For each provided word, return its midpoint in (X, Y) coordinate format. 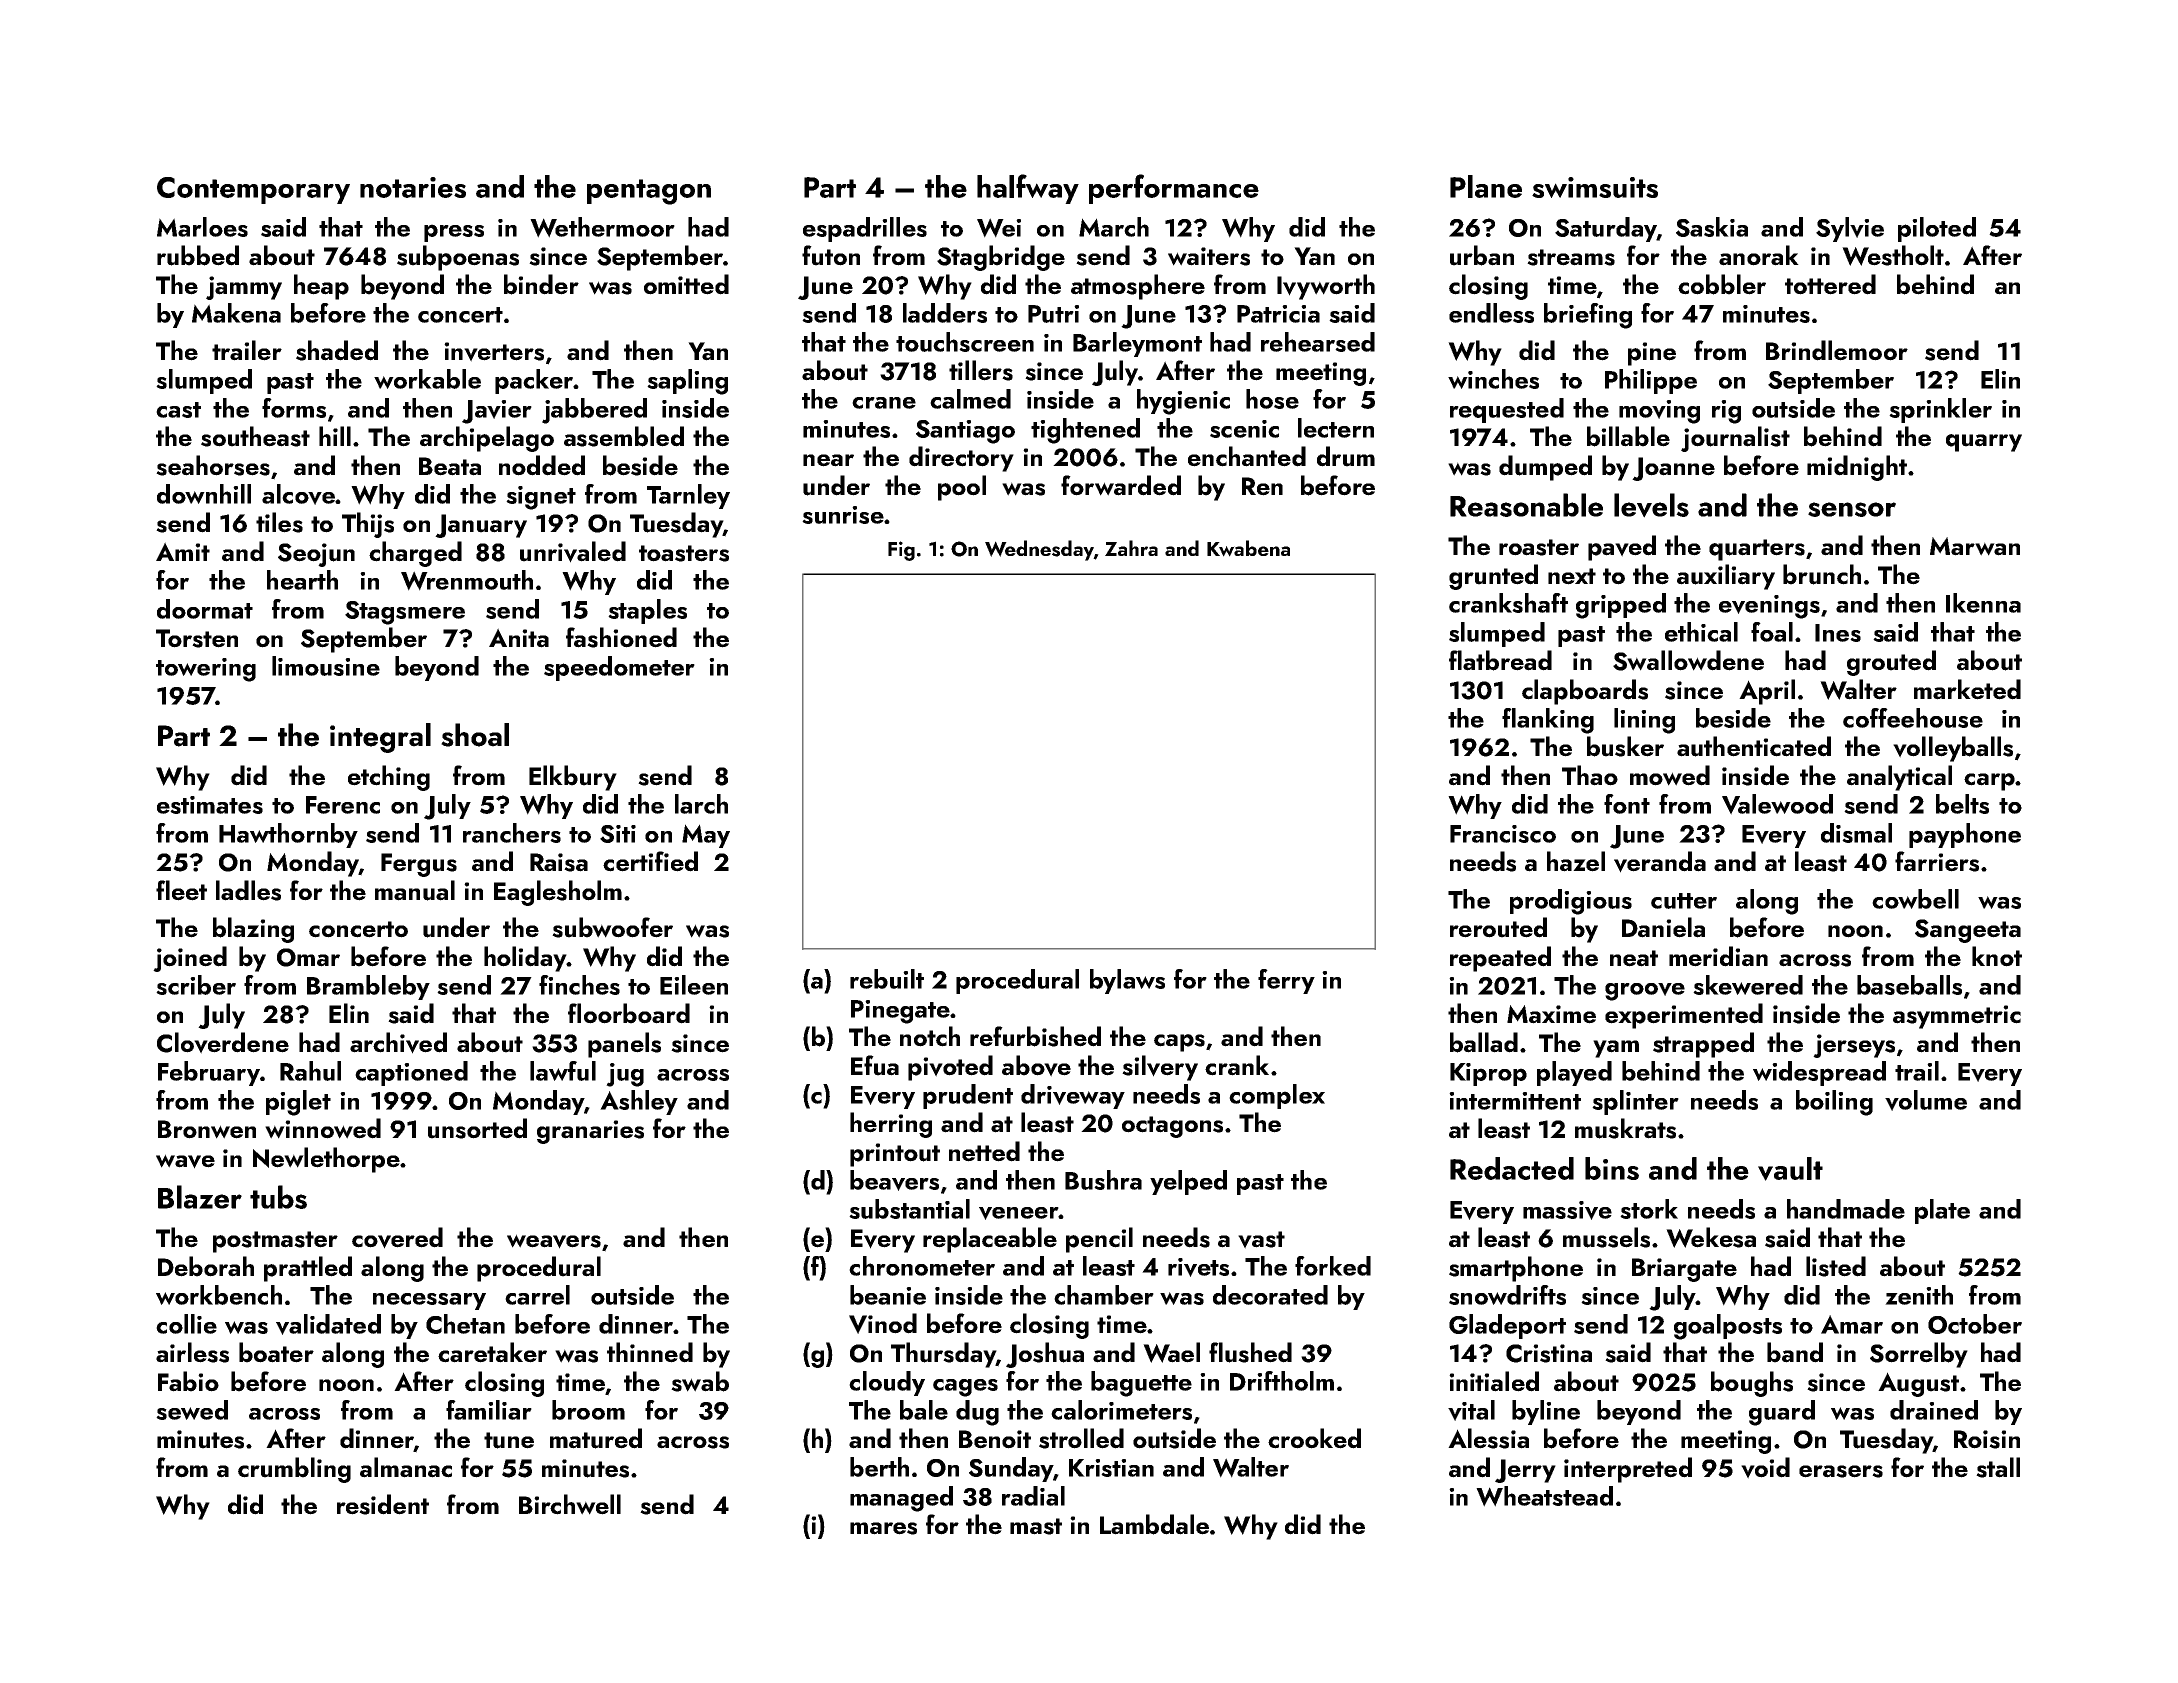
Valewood (1777, 804)
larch (701, 804)
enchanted (1247, 456)
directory (961, 459)
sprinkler (1940, 410)
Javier (497, 412)
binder (541, 284)
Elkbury (573, 778)
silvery (1160, 1068)
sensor (1852, 509)
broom (588, 1410)
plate (1942, 1211)
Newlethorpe (326, 1160)
